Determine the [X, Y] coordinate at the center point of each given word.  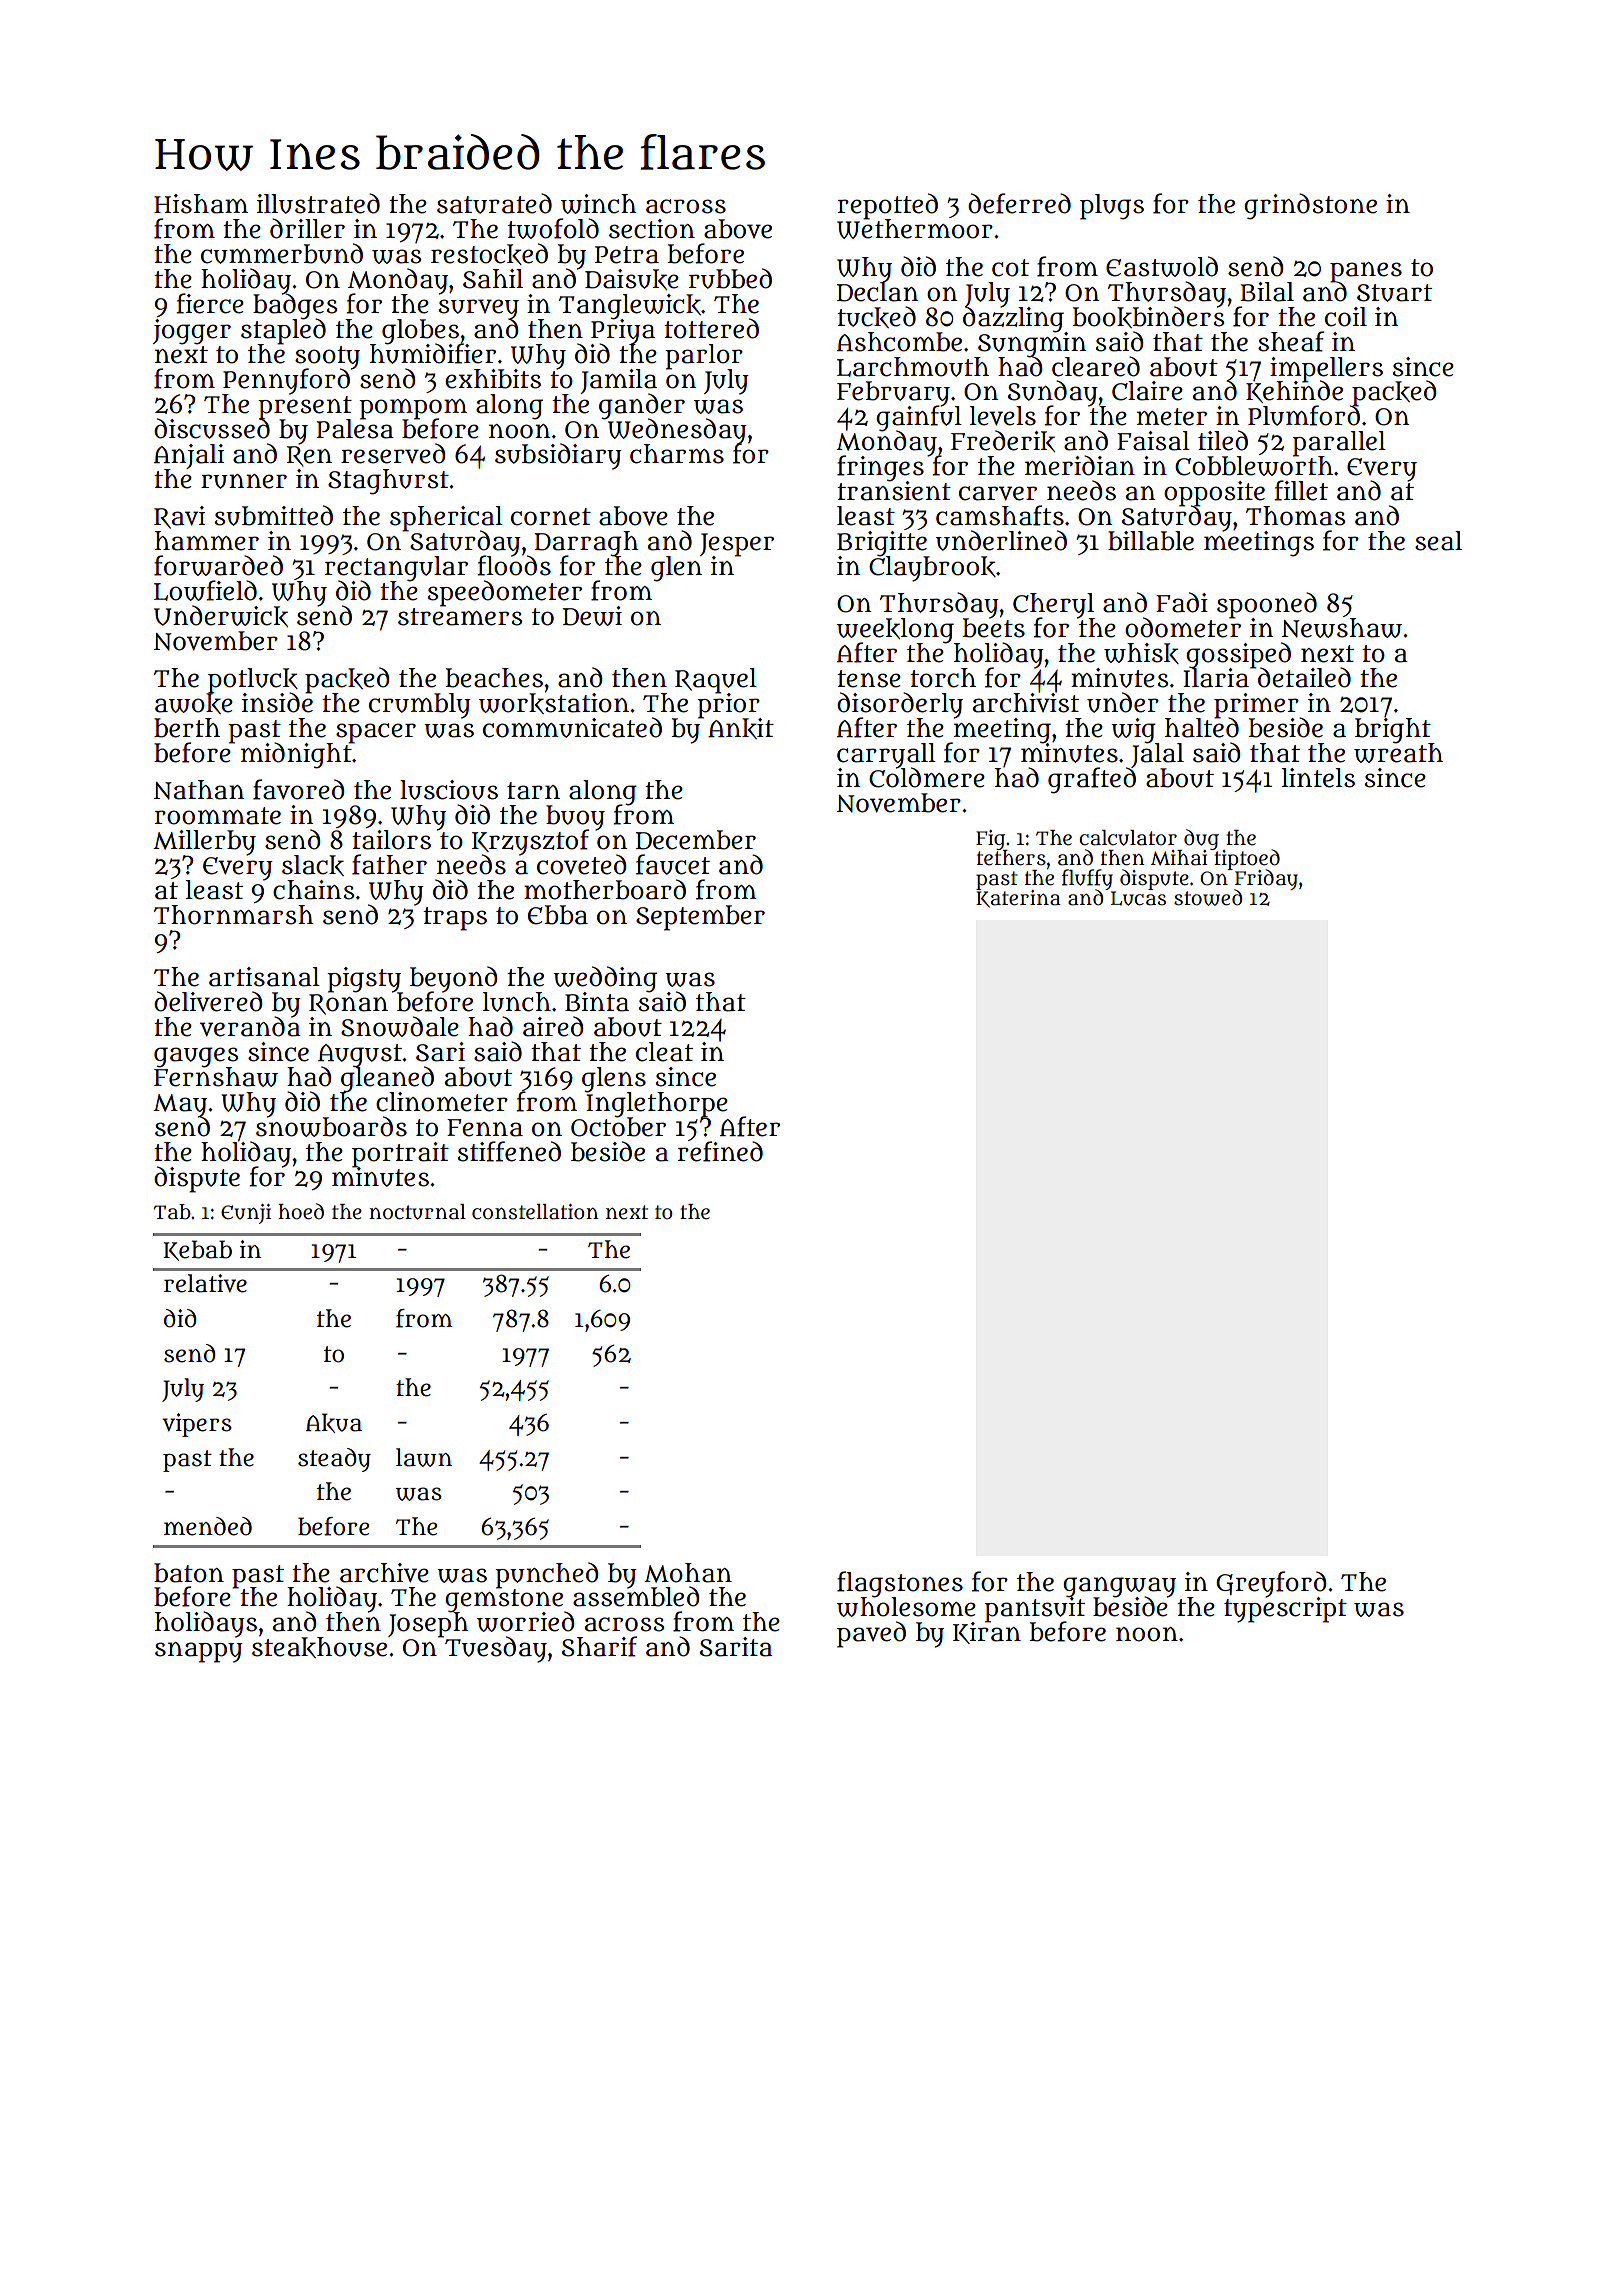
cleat [664, 1052]
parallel [1339, 443]
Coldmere [927, 778]
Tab [172, 1212]
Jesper [737, 544]
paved [871, 1634]
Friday [1266, 879]
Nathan [199, 790]
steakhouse [319, 1647]
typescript [1285, 1610]
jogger [192, 332]
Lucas [1138, 898]
